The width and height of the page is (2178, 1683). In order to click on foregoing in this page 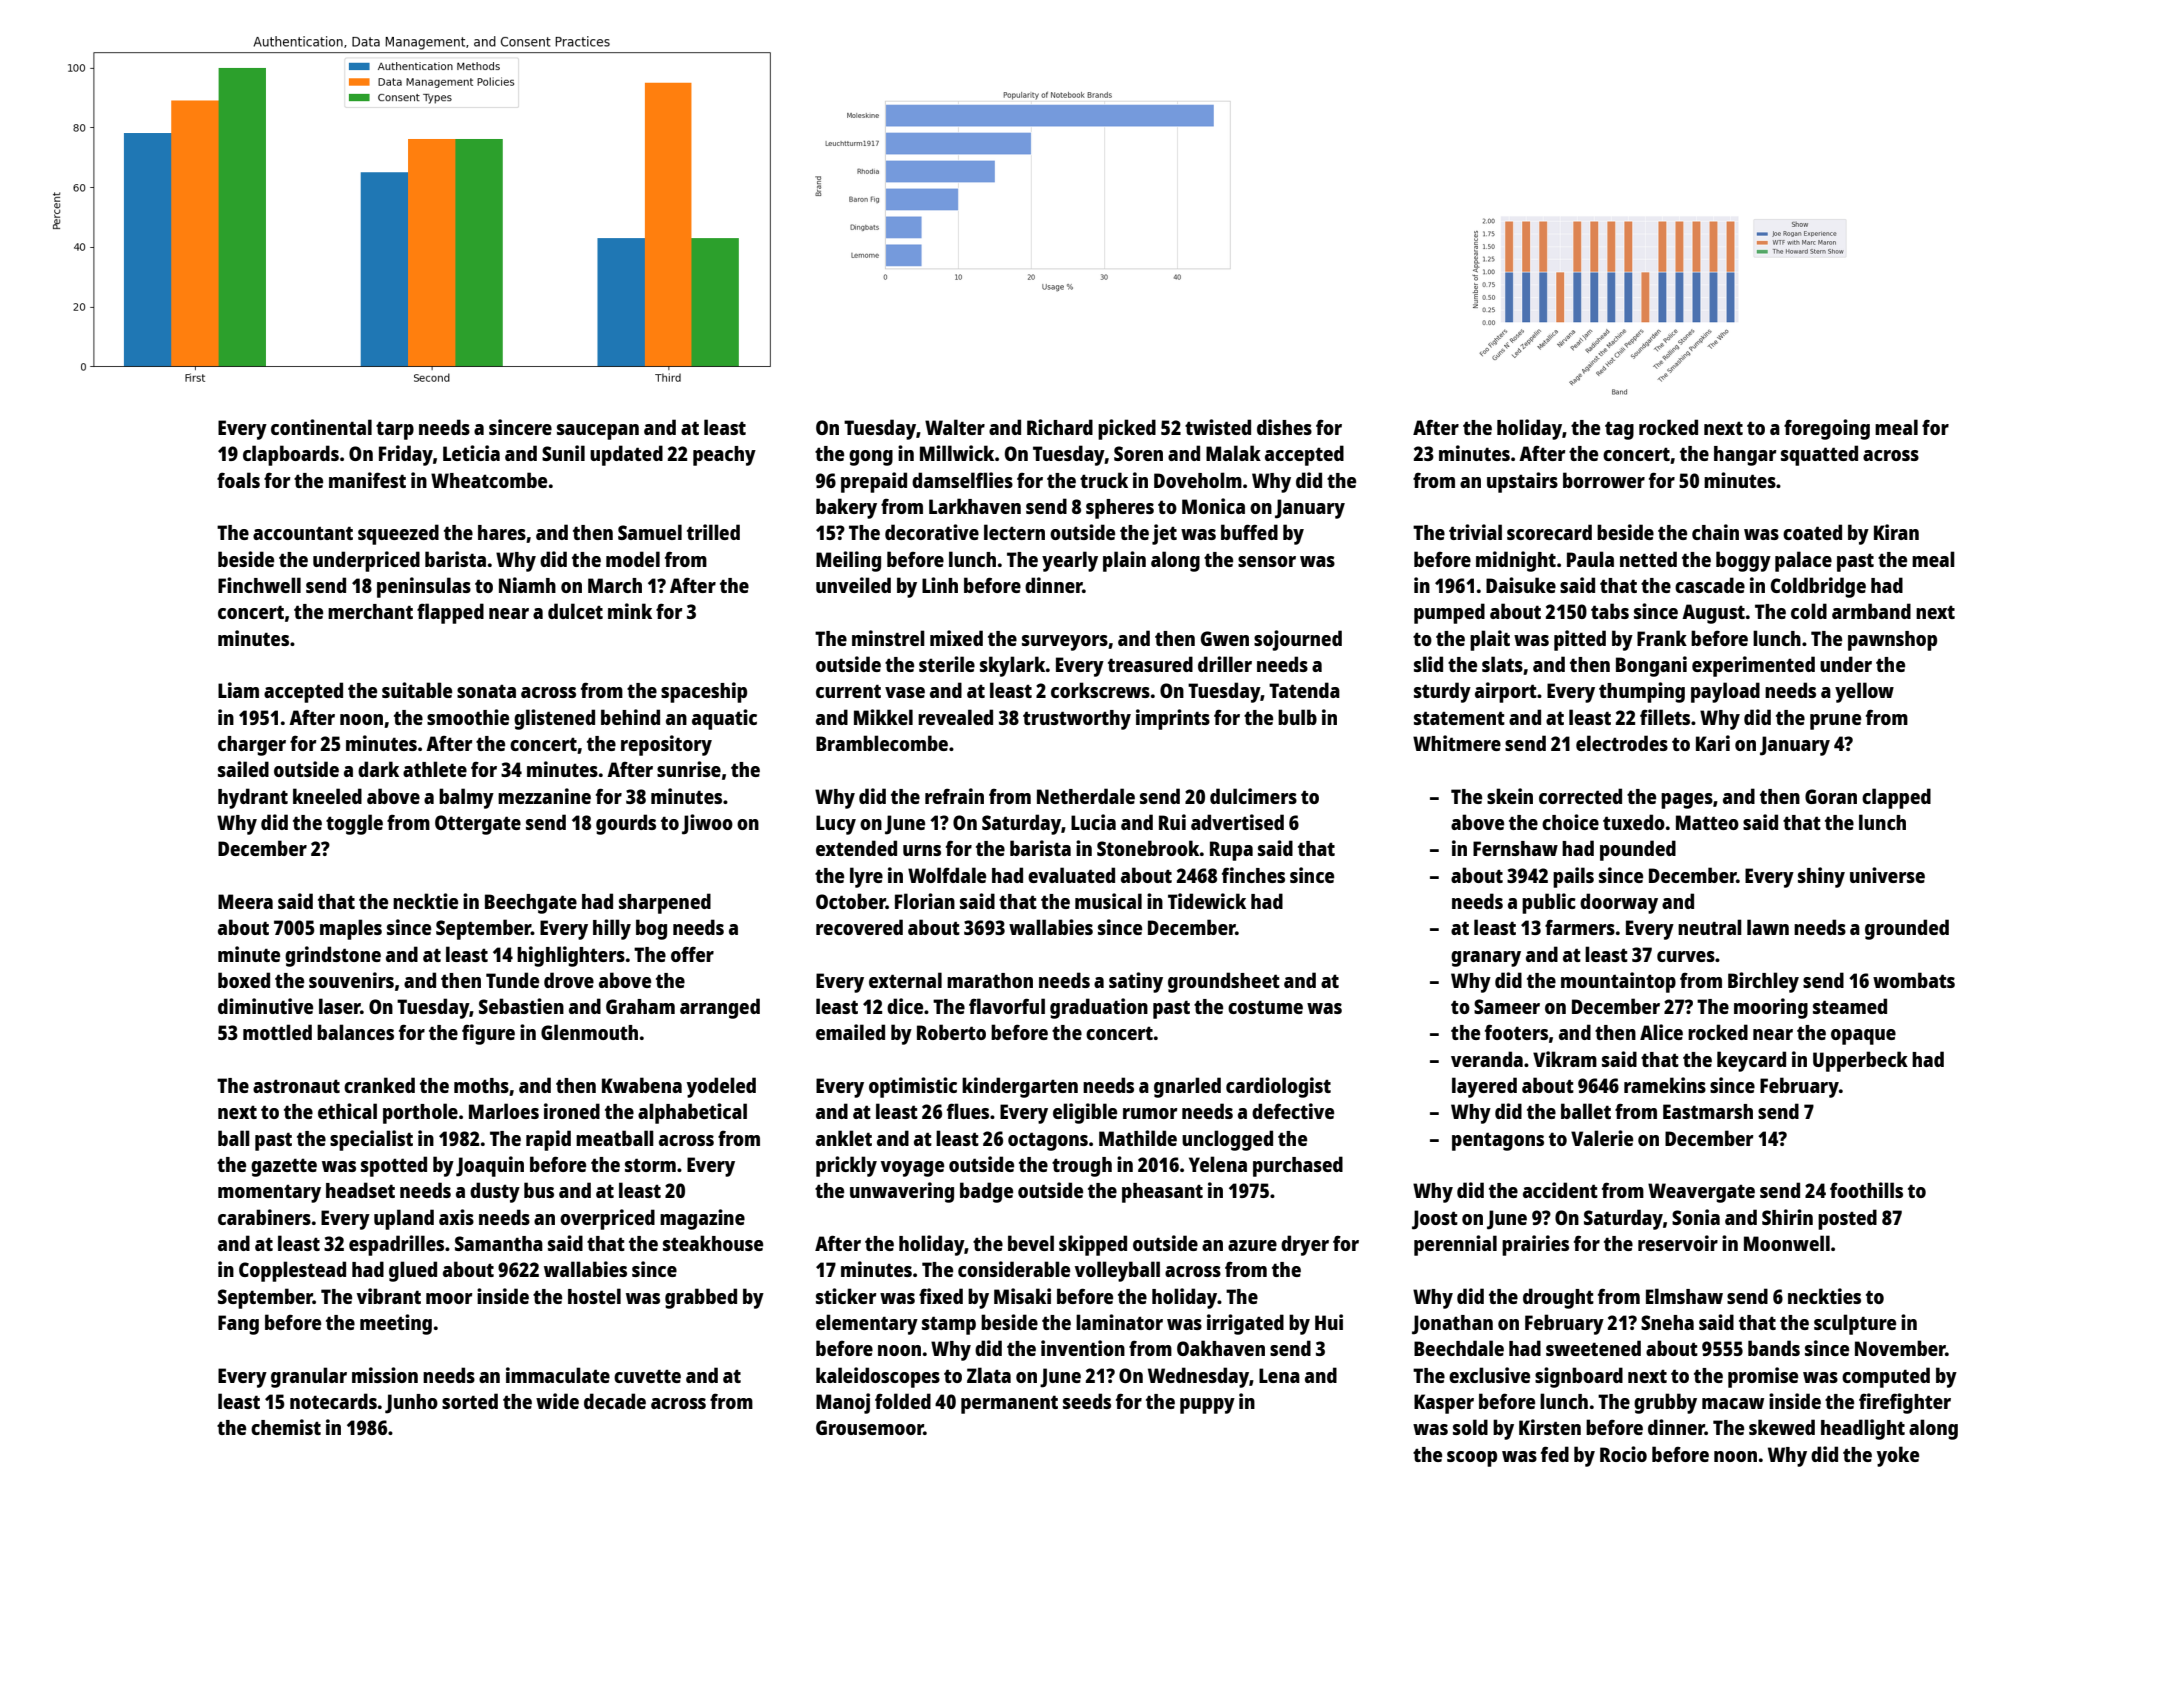, I will do `click(1827, 429)`.
